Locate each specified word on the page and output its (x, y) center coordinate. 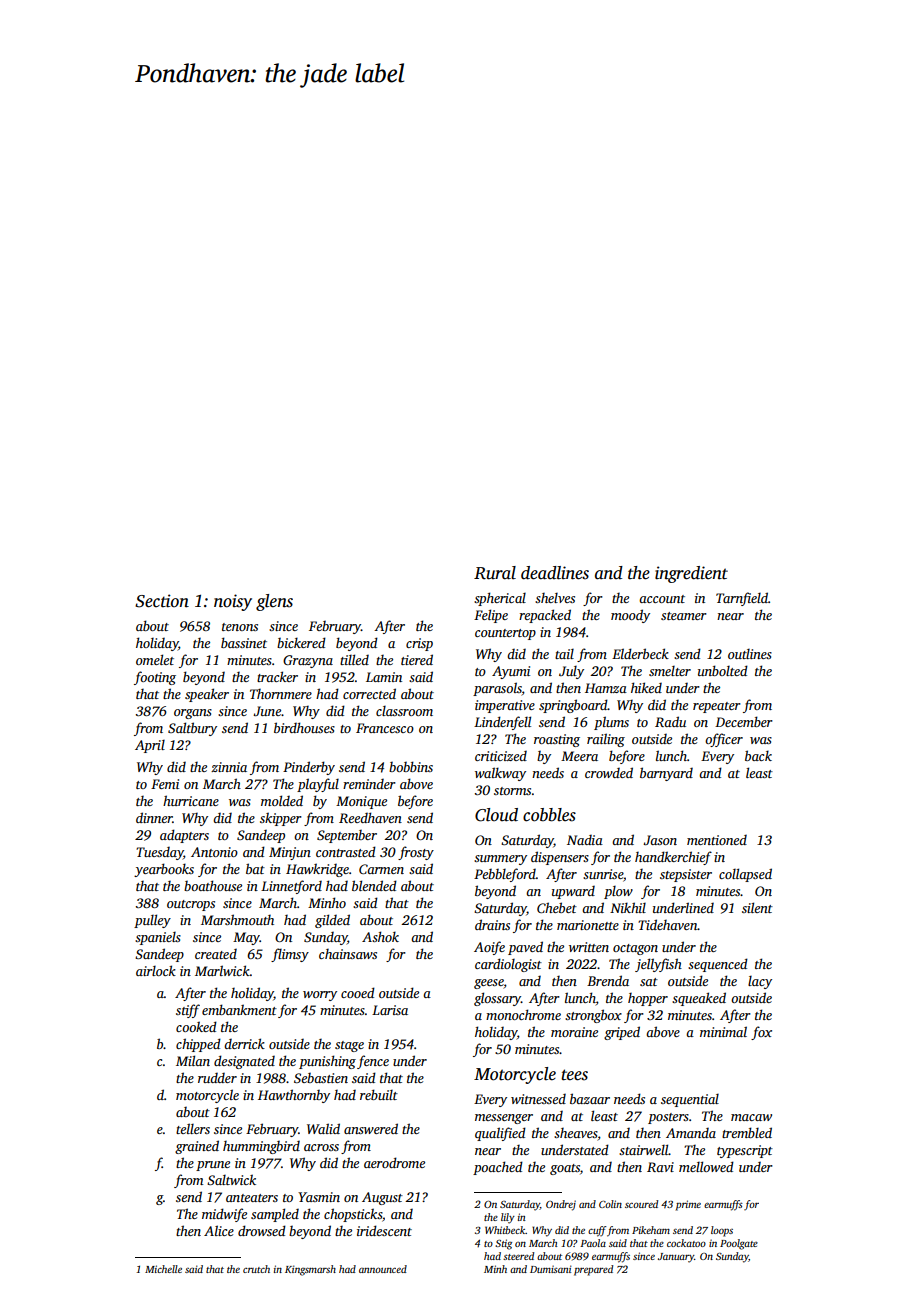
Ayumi (511, 672)
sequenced (718, 965)
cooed (358, 992)
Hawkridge (317, 870)
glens (274, 602)
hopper (648, 999)
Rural (495, 573)
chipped (198, 1045)
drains (492, 924)
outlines (750, 654)
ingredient (691, 574)
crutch (256, 1269)
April (150, 746)
